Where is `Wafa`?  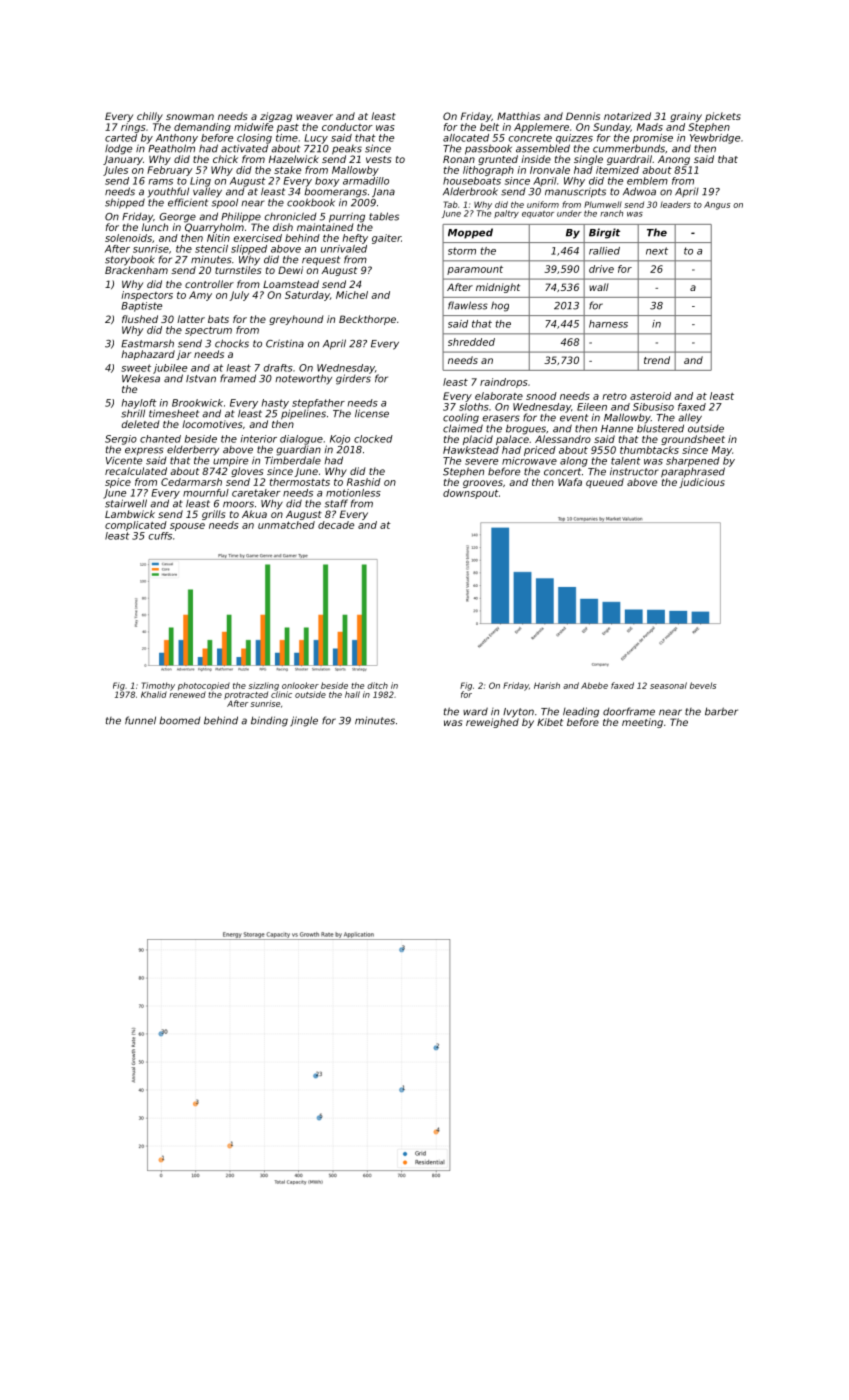
Wafa is located at coordinates (570, 482).
